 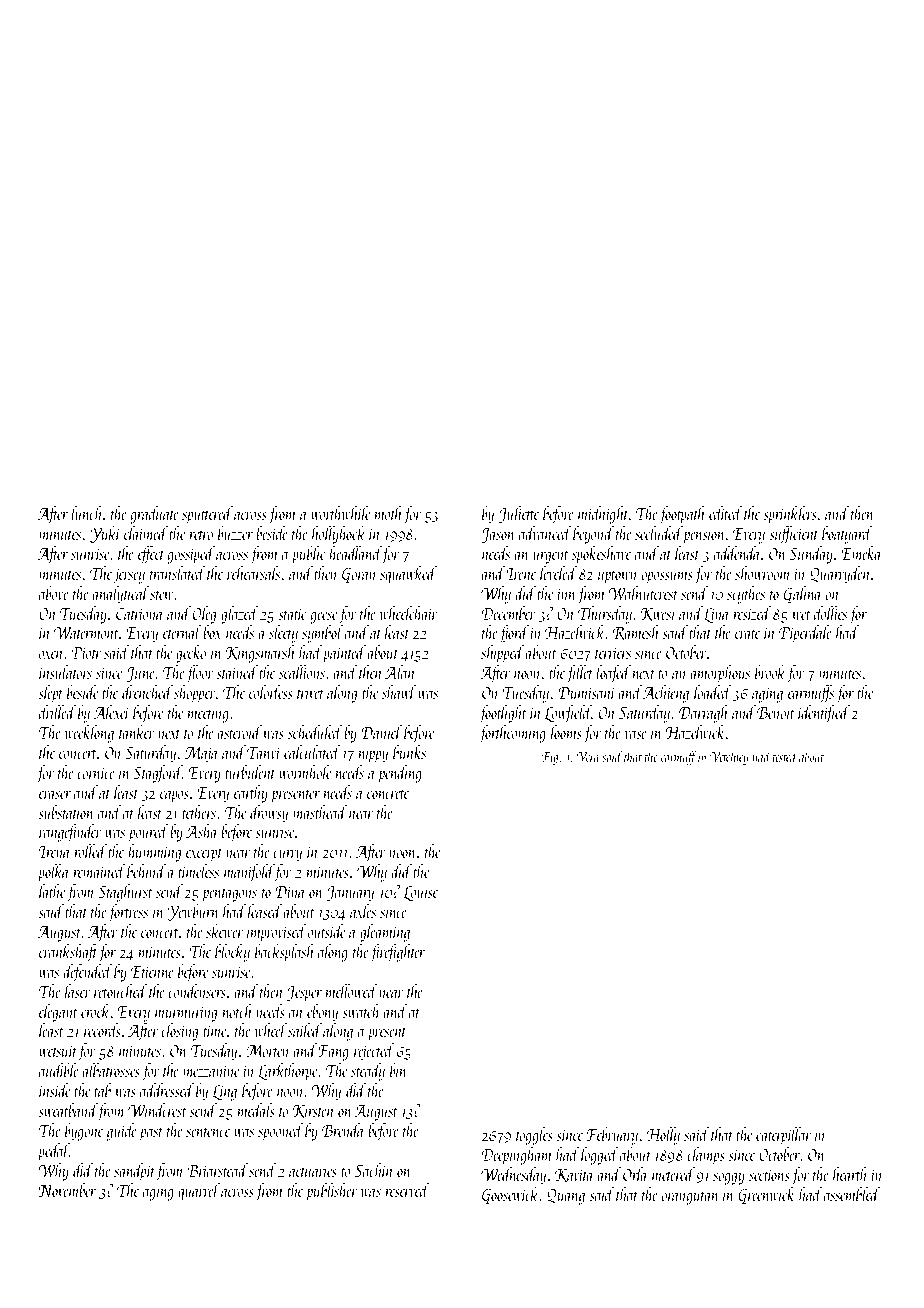 What do you see at coordinates (199, 1192) in the document?
I see `quarrel` at bounding box center [199, 1192].
